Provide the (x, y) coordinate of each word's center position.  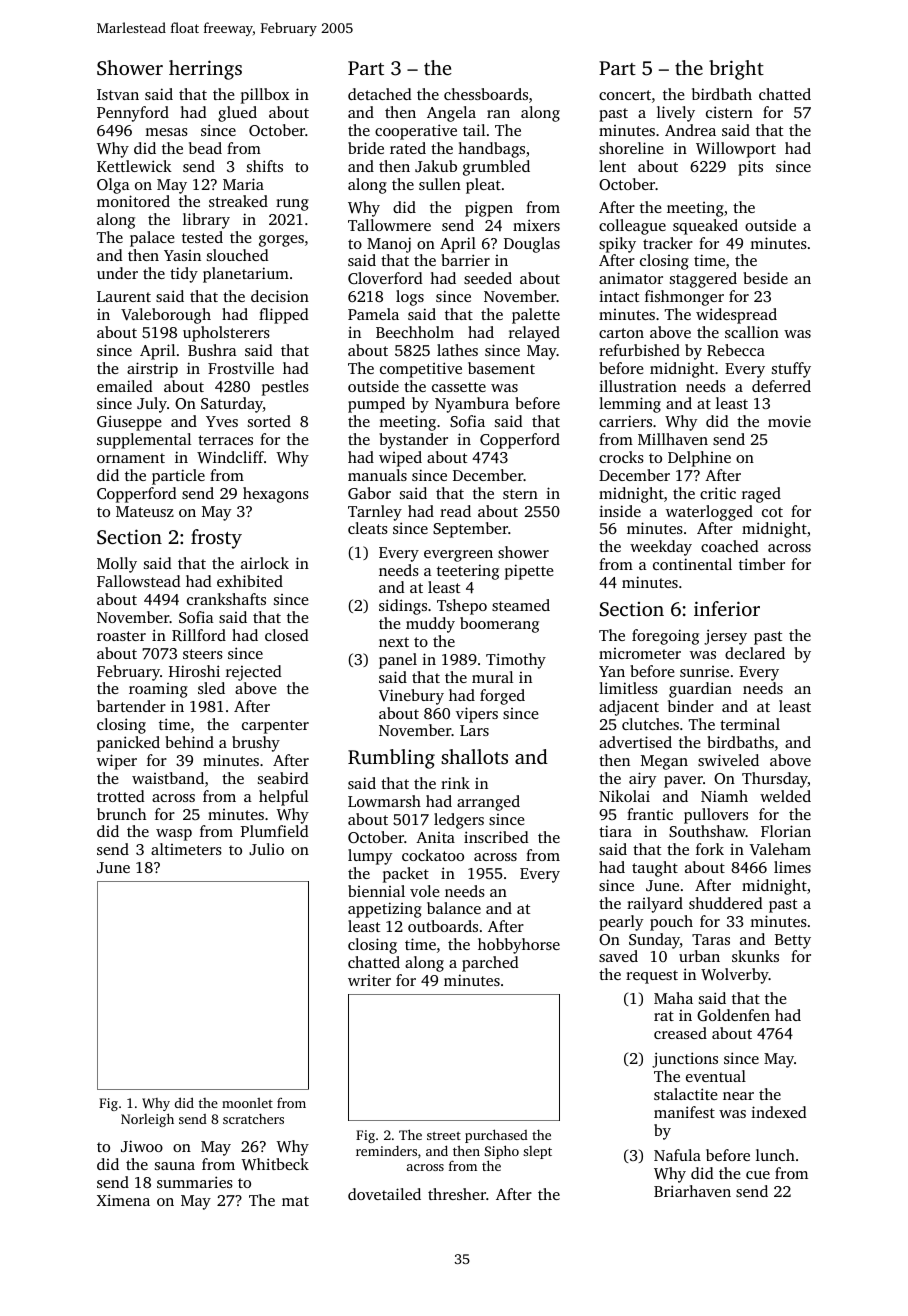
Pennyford (133, 114)
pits (750, 168)
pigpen (489, 209)
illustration (638, 386)
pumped (376, 405)
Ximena (123, 1200)
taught (655, 869)
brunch (121, 814)
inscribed (496, 837)
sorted (269, 421)
